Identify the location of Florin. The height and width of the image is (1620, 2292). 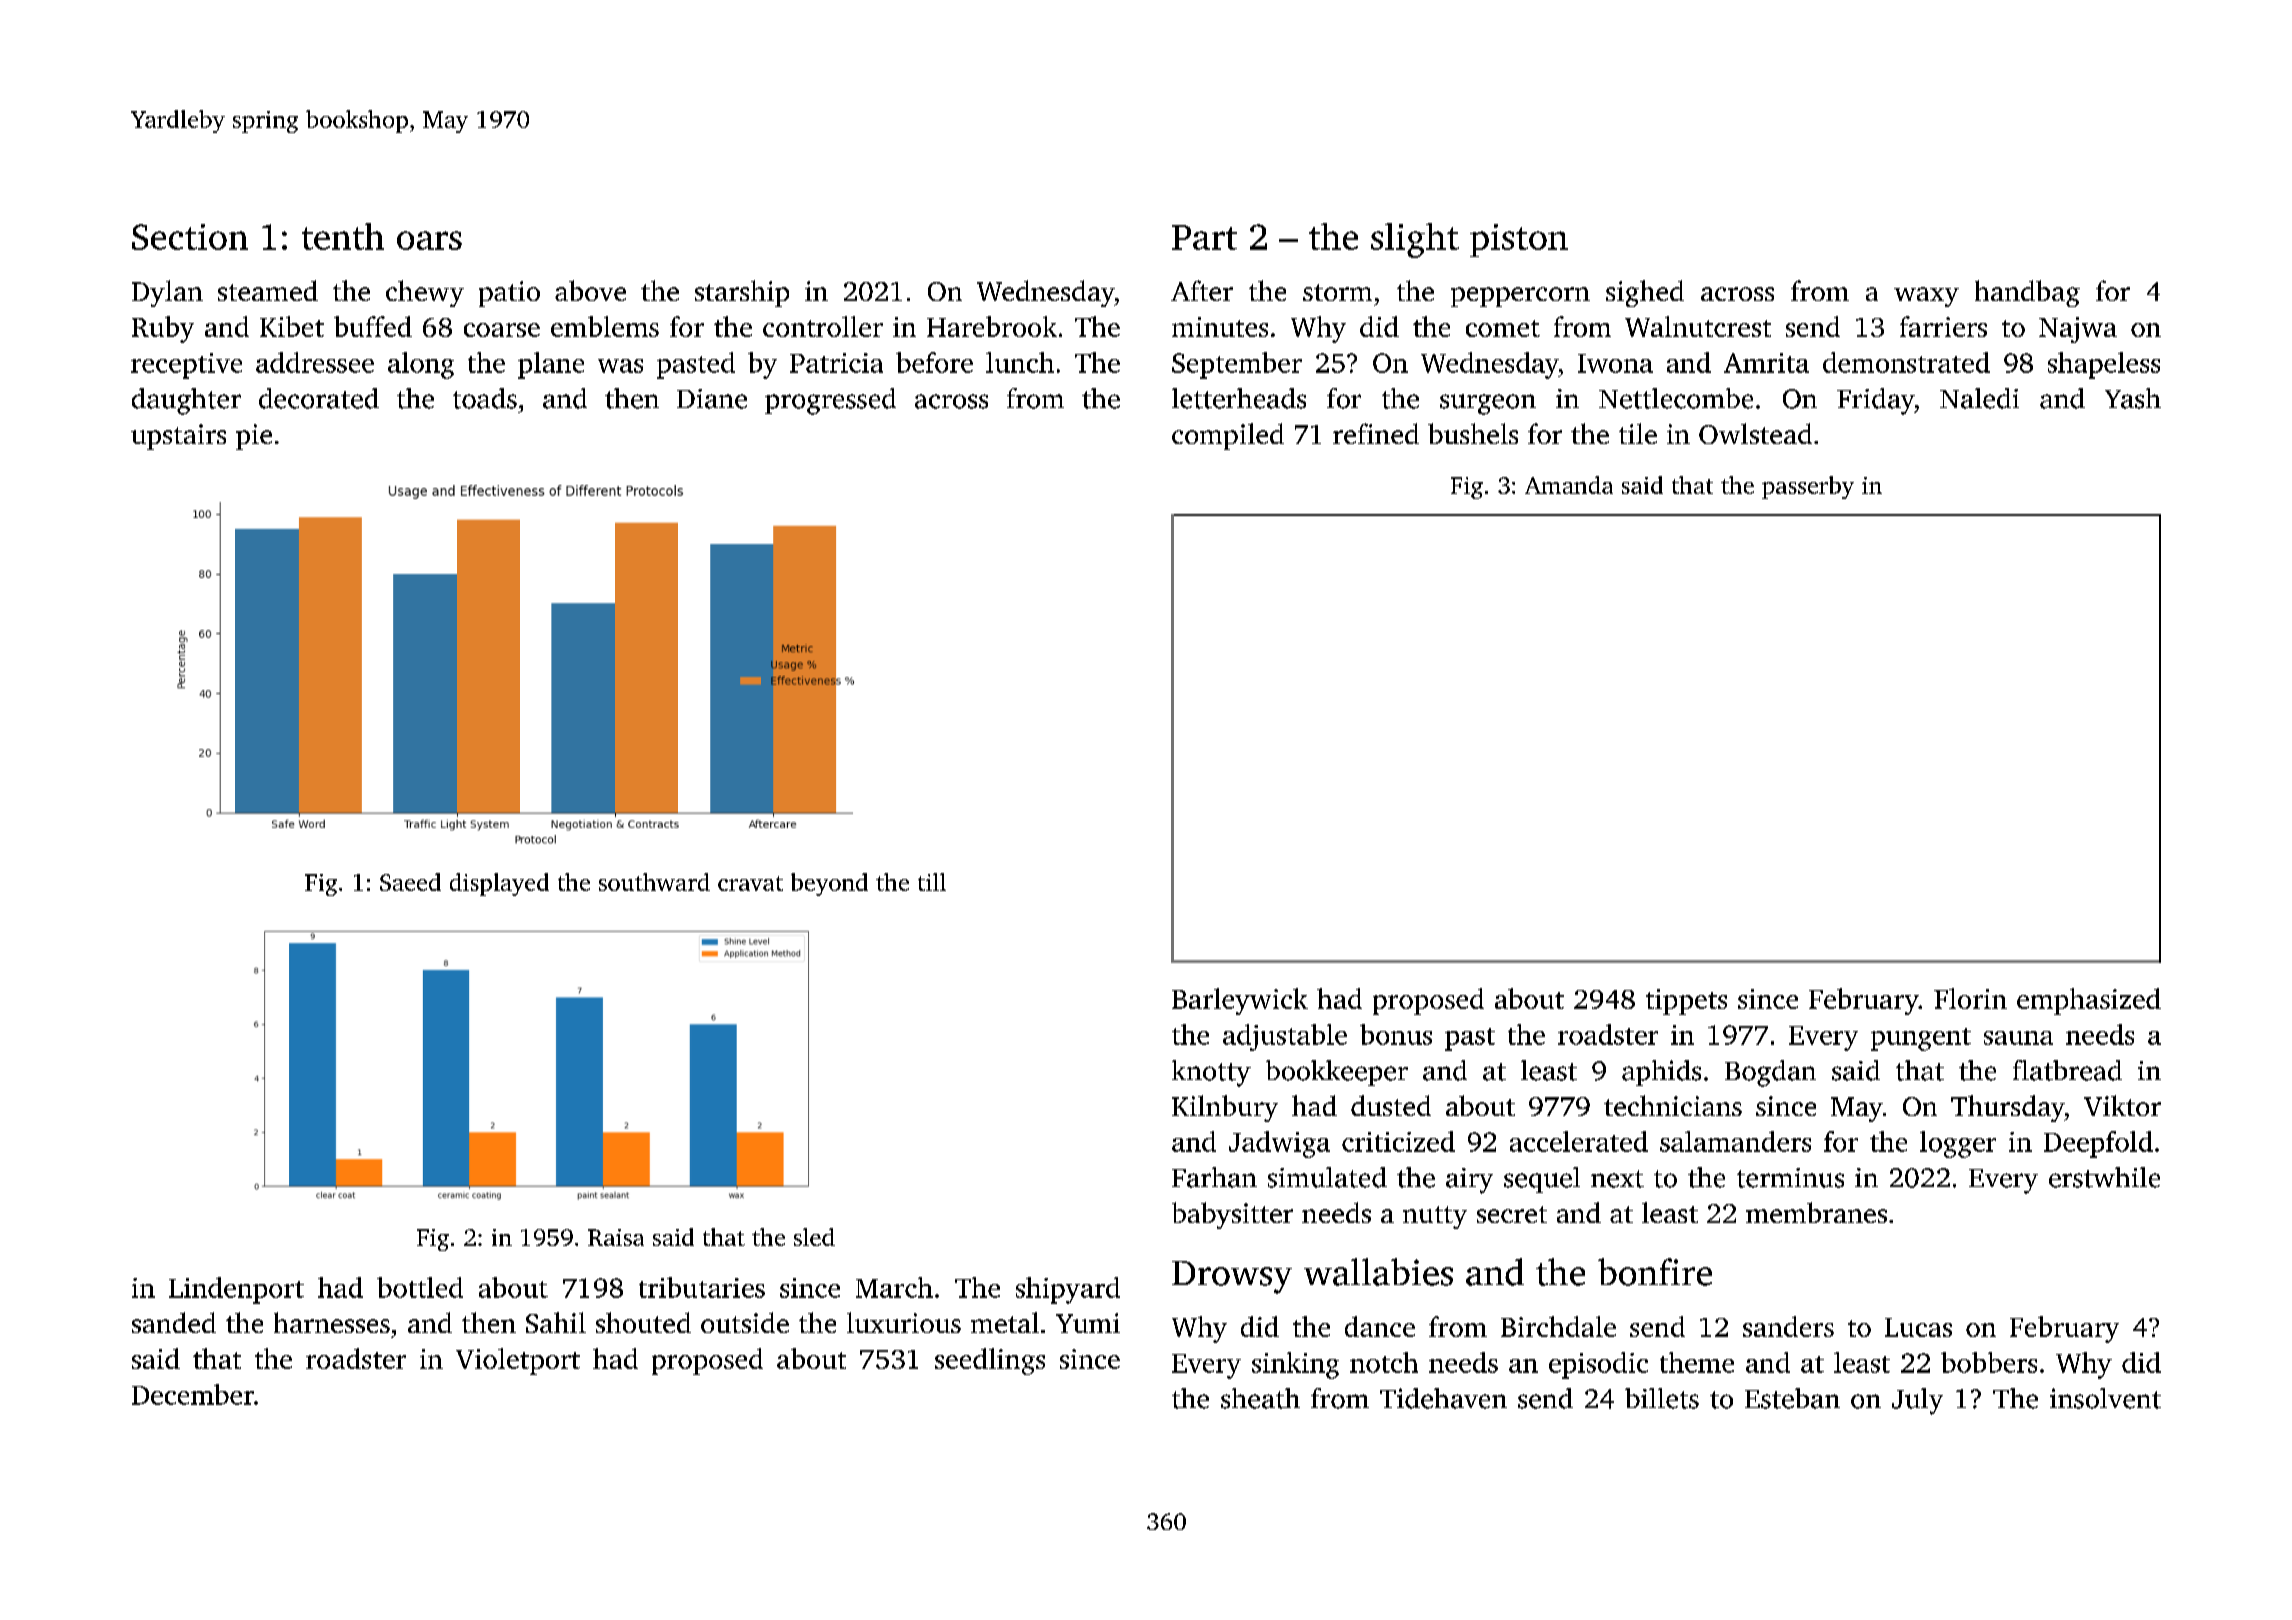
(1970, 998).
